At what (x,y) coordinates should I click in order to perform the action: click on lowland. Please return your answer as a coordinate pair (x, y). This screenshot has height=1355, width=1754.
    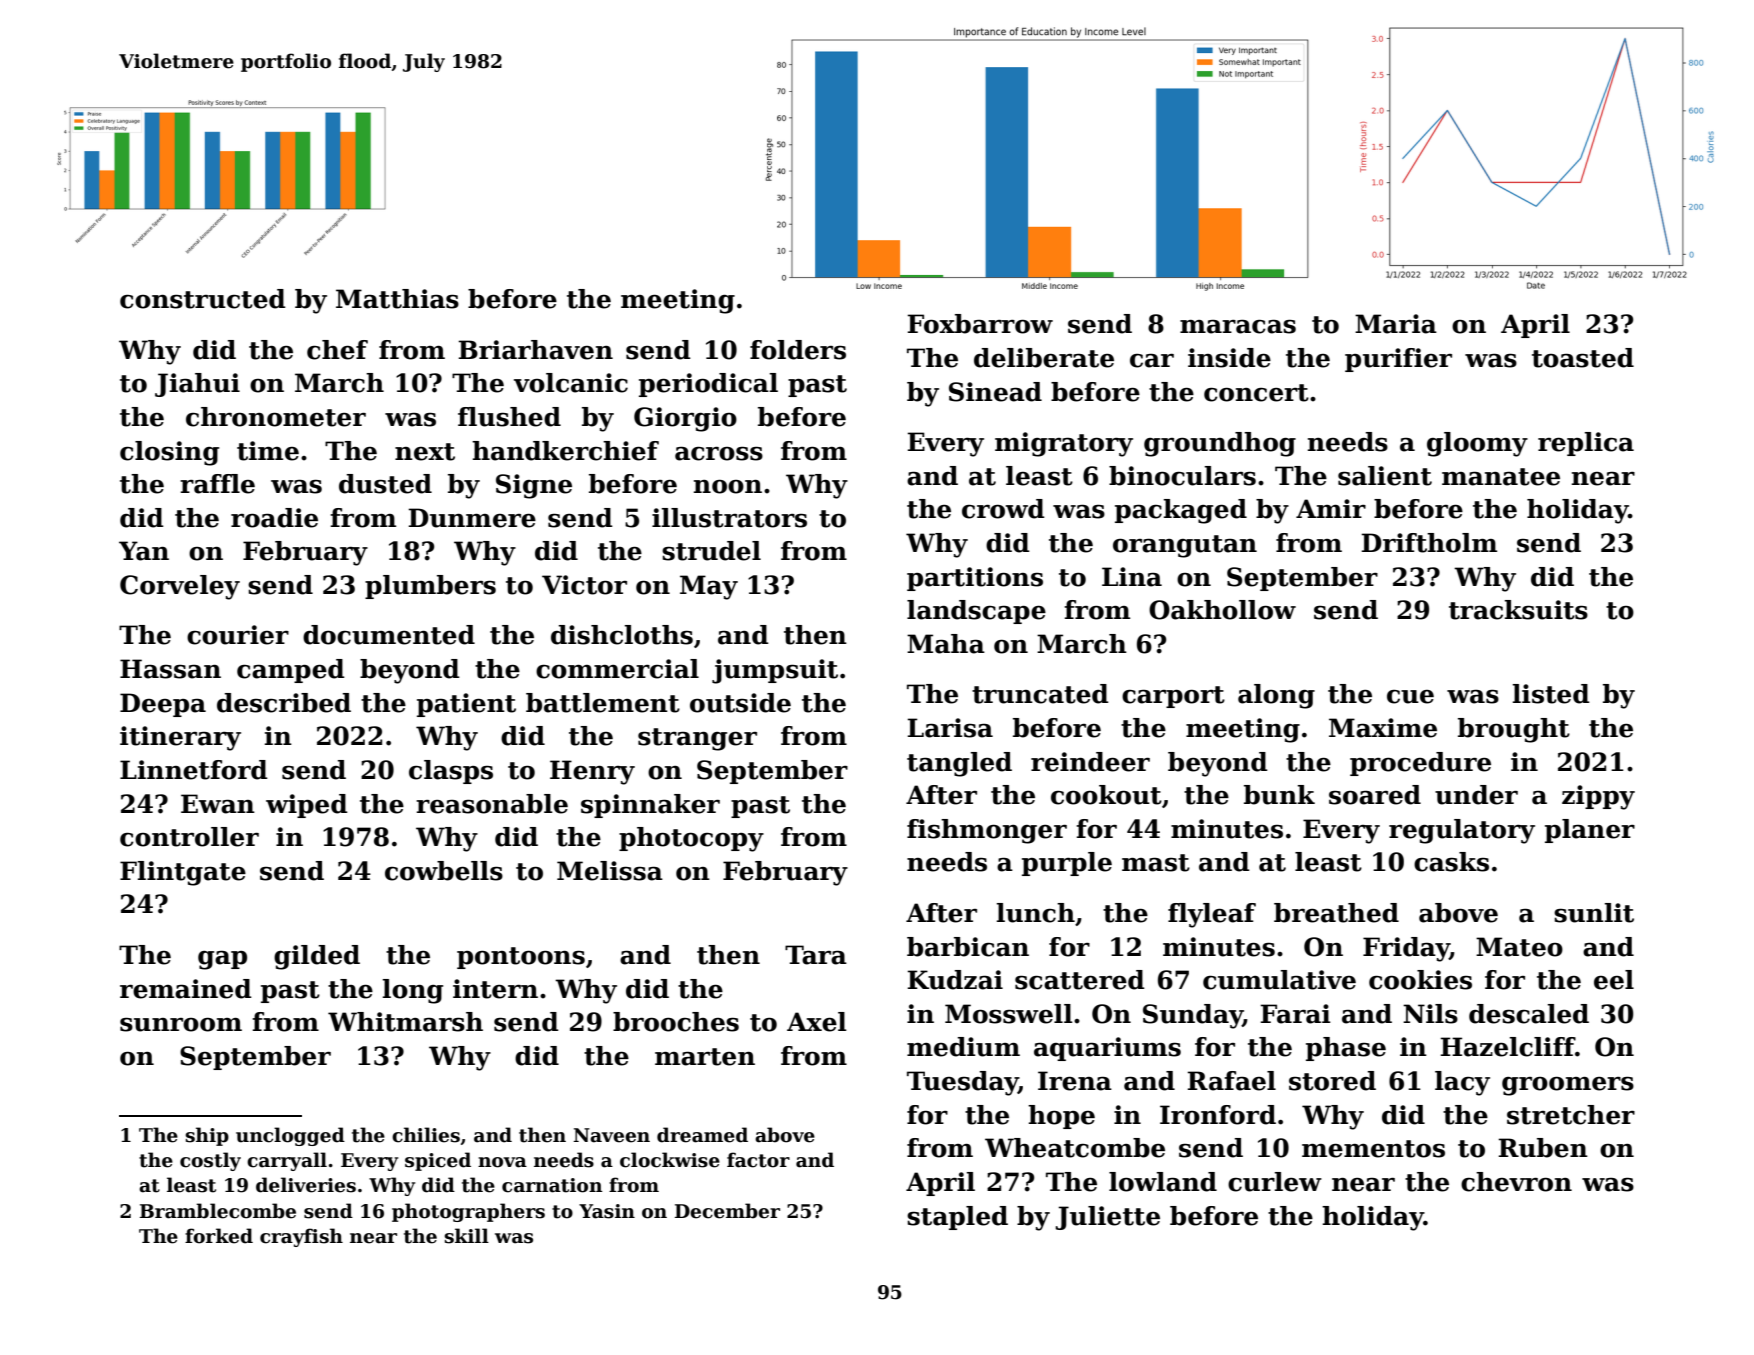
    Looking at the image, I should click on (1163, 1182).
